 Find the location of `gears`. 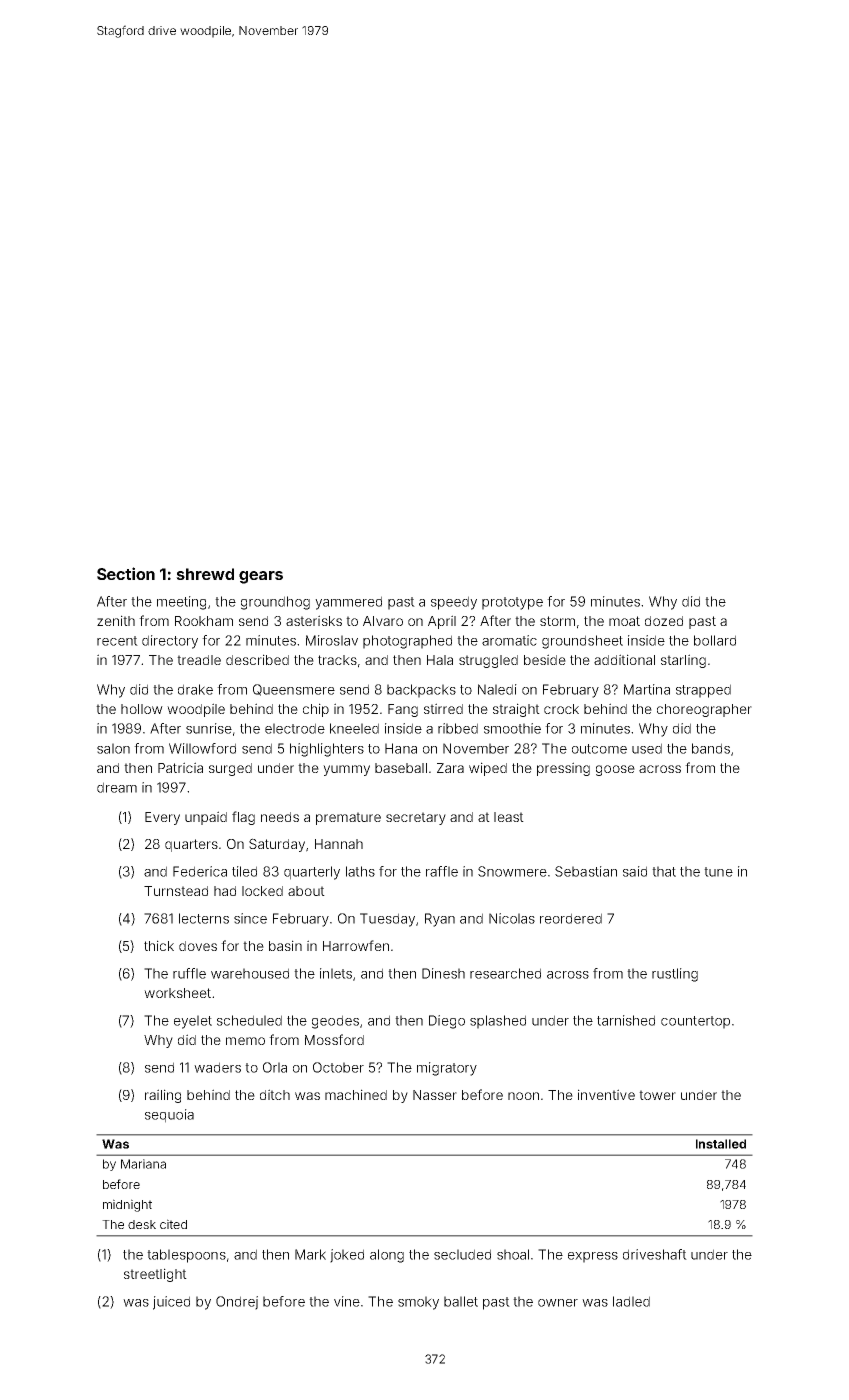

gears is located at coordinates (261, 577).
